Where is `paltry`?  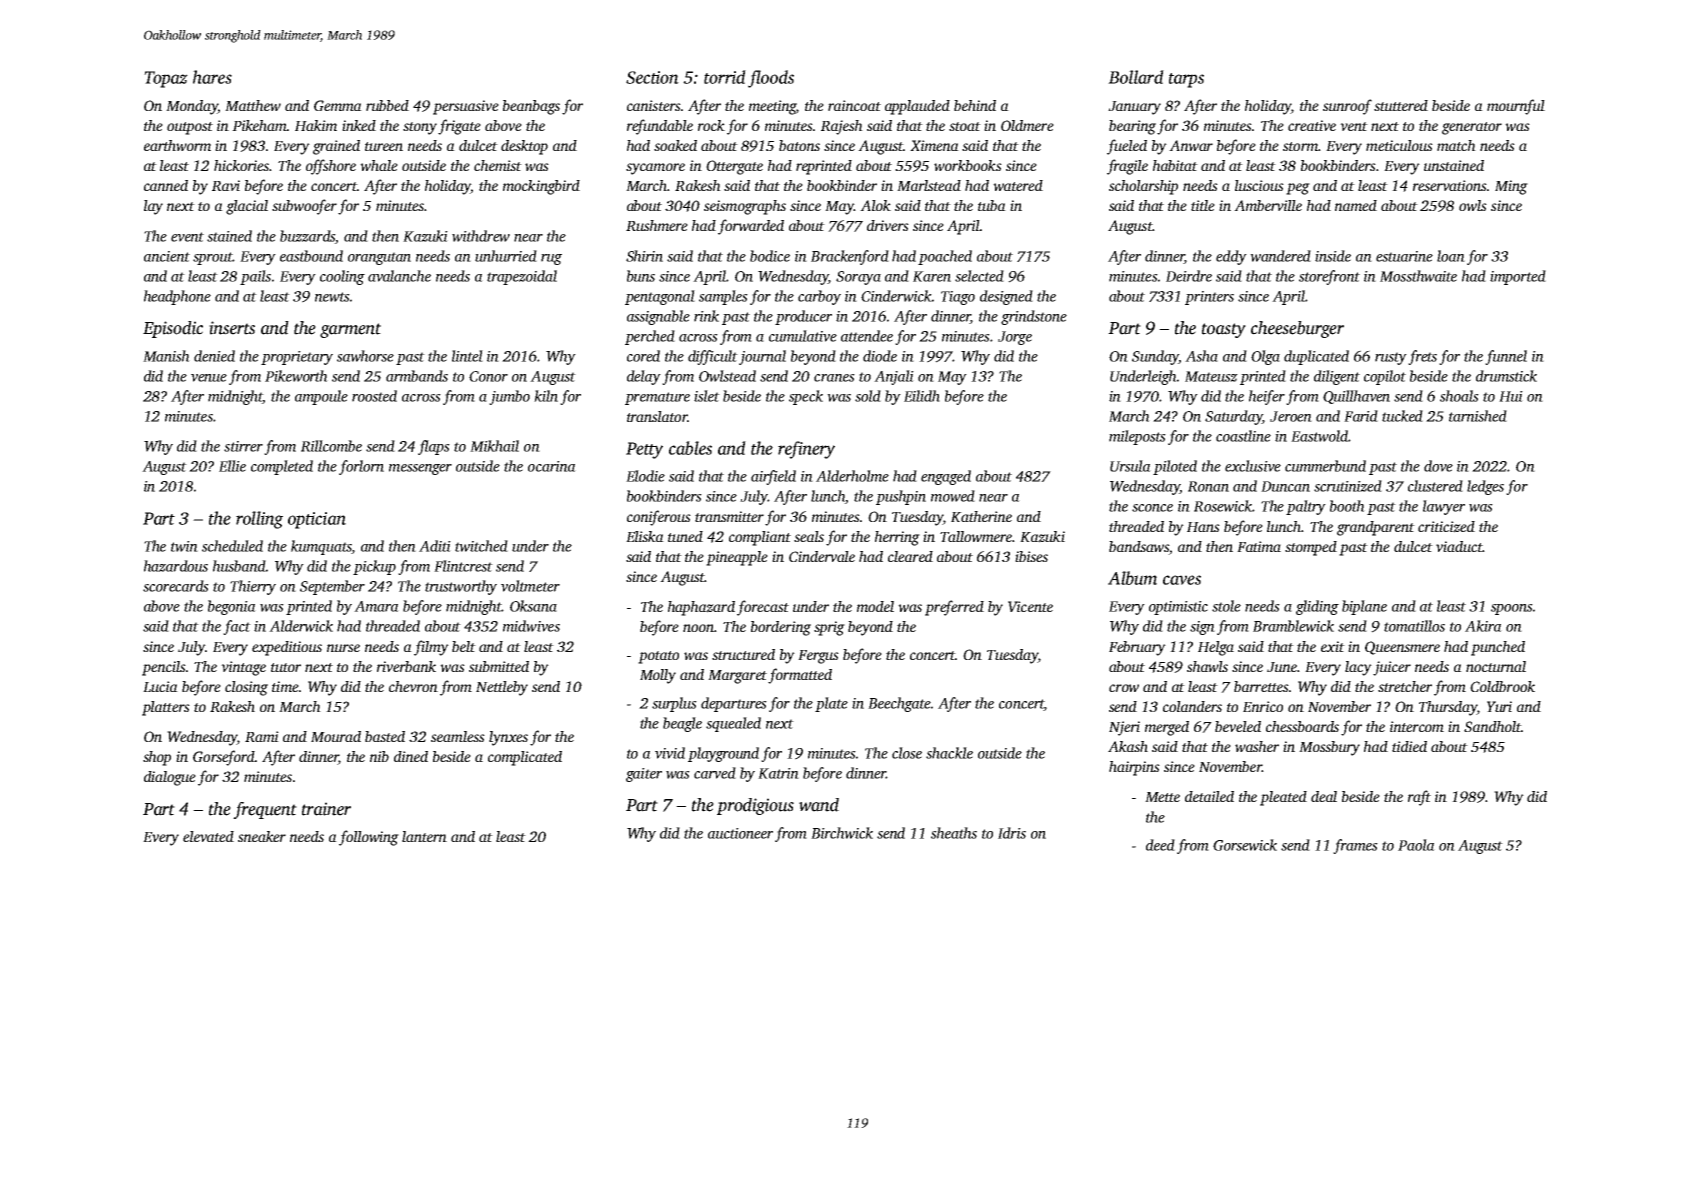
paltry is located at coordinates (1306, 507).
